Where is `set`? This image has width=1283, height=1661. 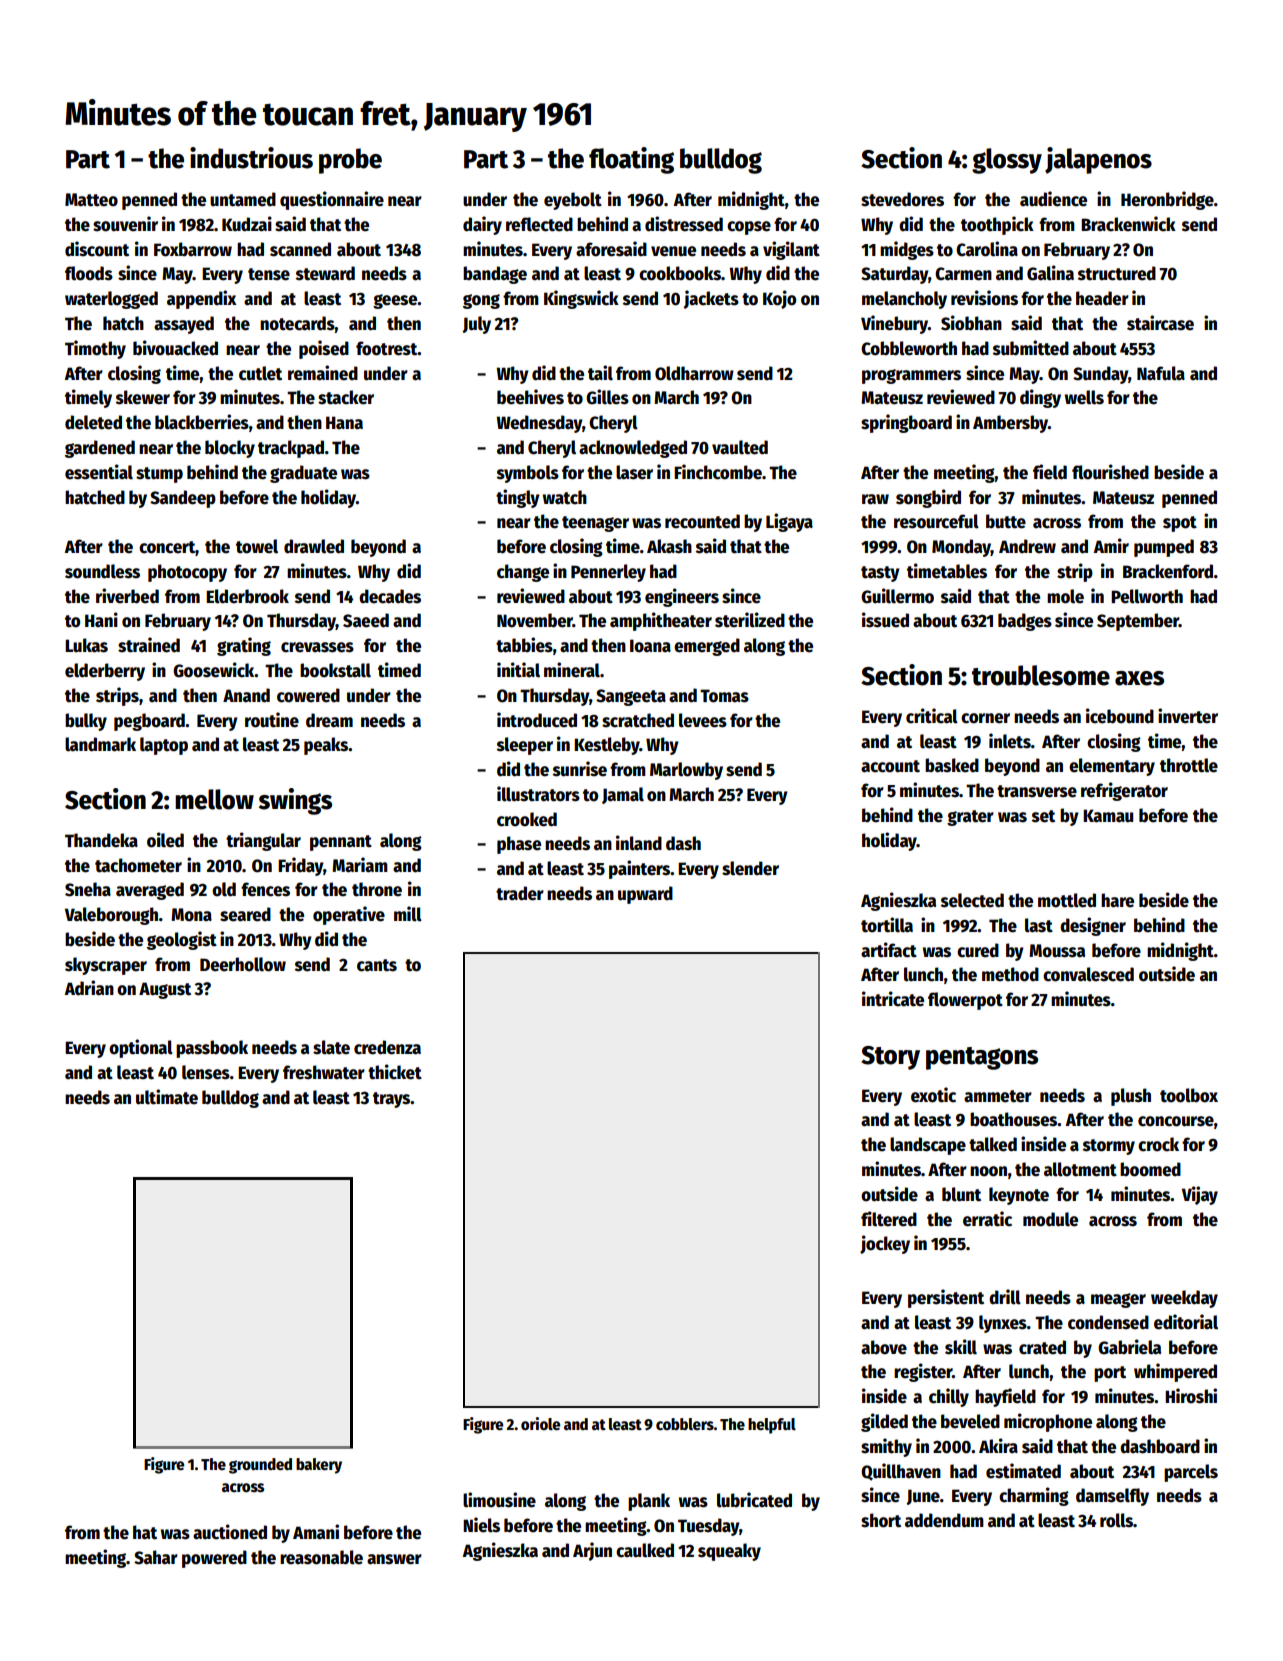
set is located at coordinates (1043, 816).
